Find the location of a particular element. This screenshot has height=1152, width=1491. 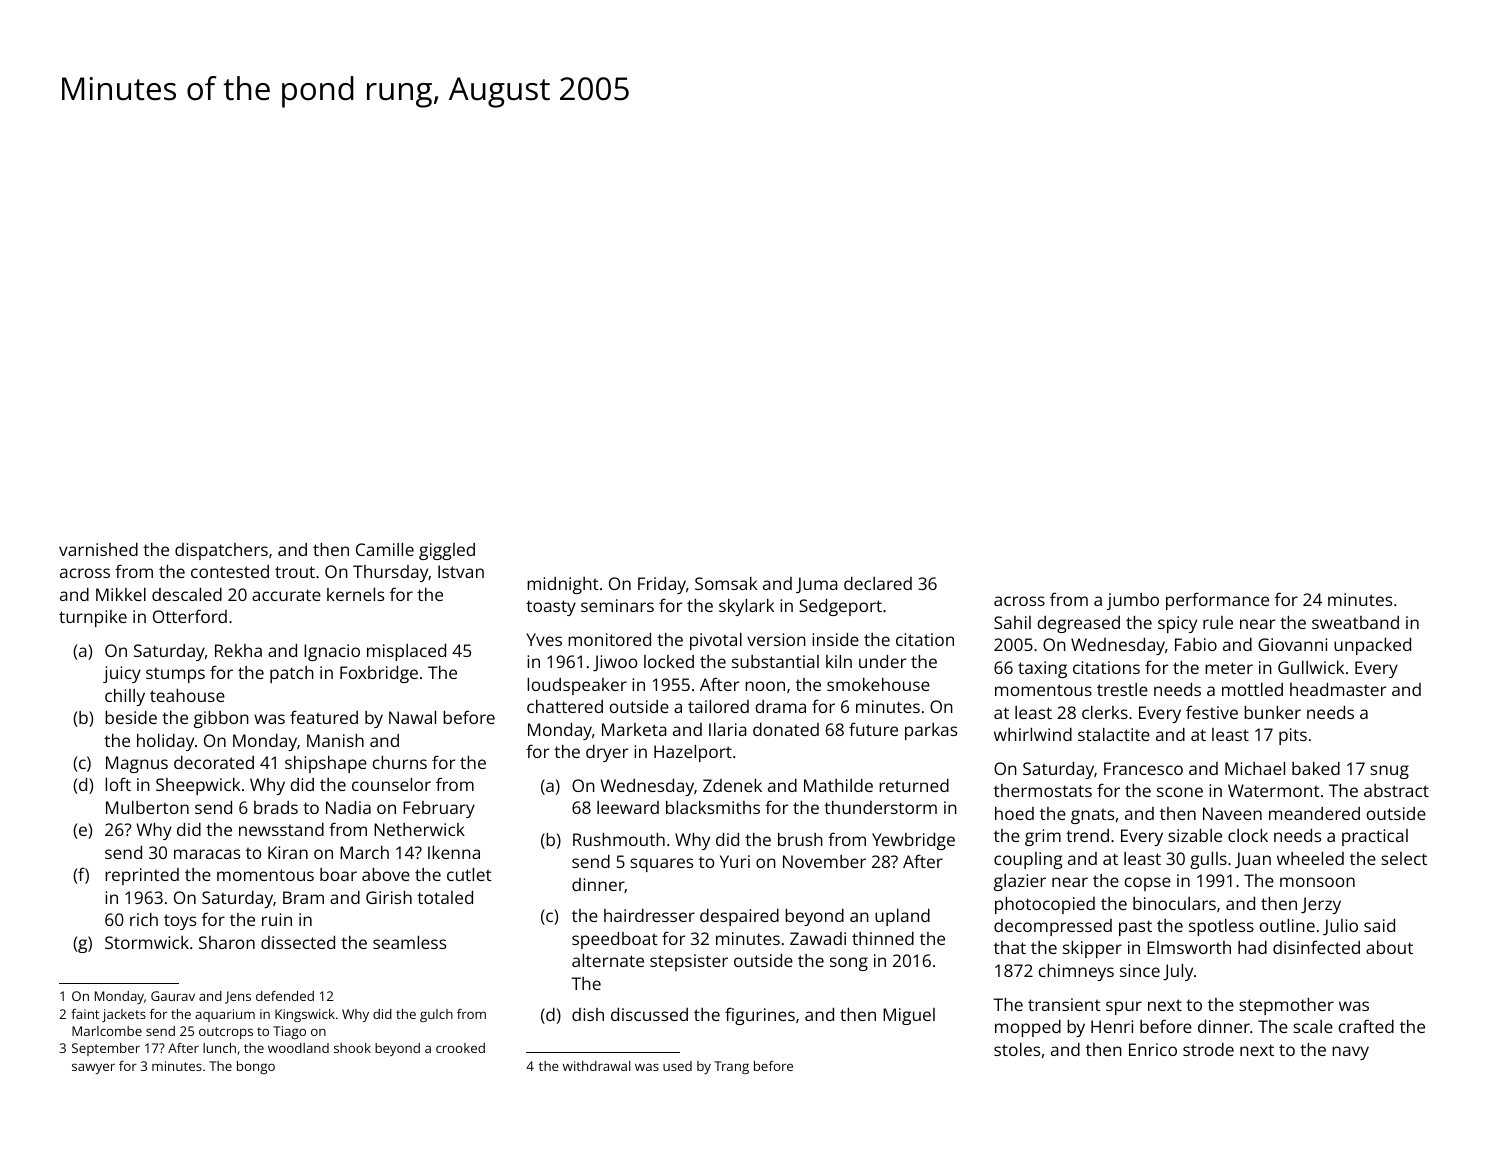

decompressed is located at coordinates (1053, 927).
